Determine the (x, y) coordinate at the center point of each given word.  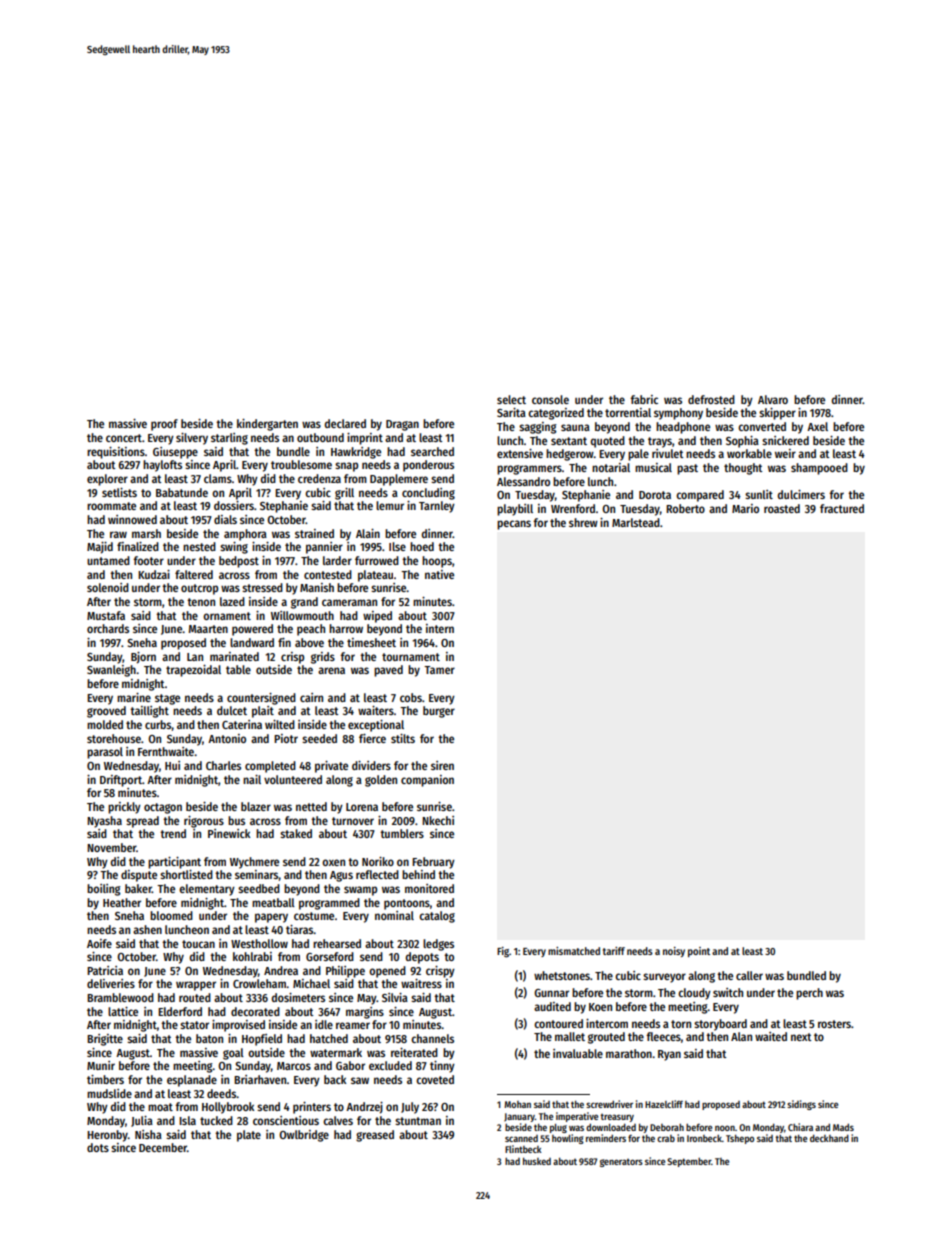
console (550, 399)
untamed (108, 560)
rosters (834, 1024)
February (433, 863)
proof (164, 425)
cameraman (349, 602)
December (163, 1147)
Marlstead (636, 522)
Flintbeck (523, 1149)
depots (422, 958)
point (699, 952)
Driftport (121, 781)
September (689, 1162)
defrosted (711, 399)
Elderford (180, 1011)
